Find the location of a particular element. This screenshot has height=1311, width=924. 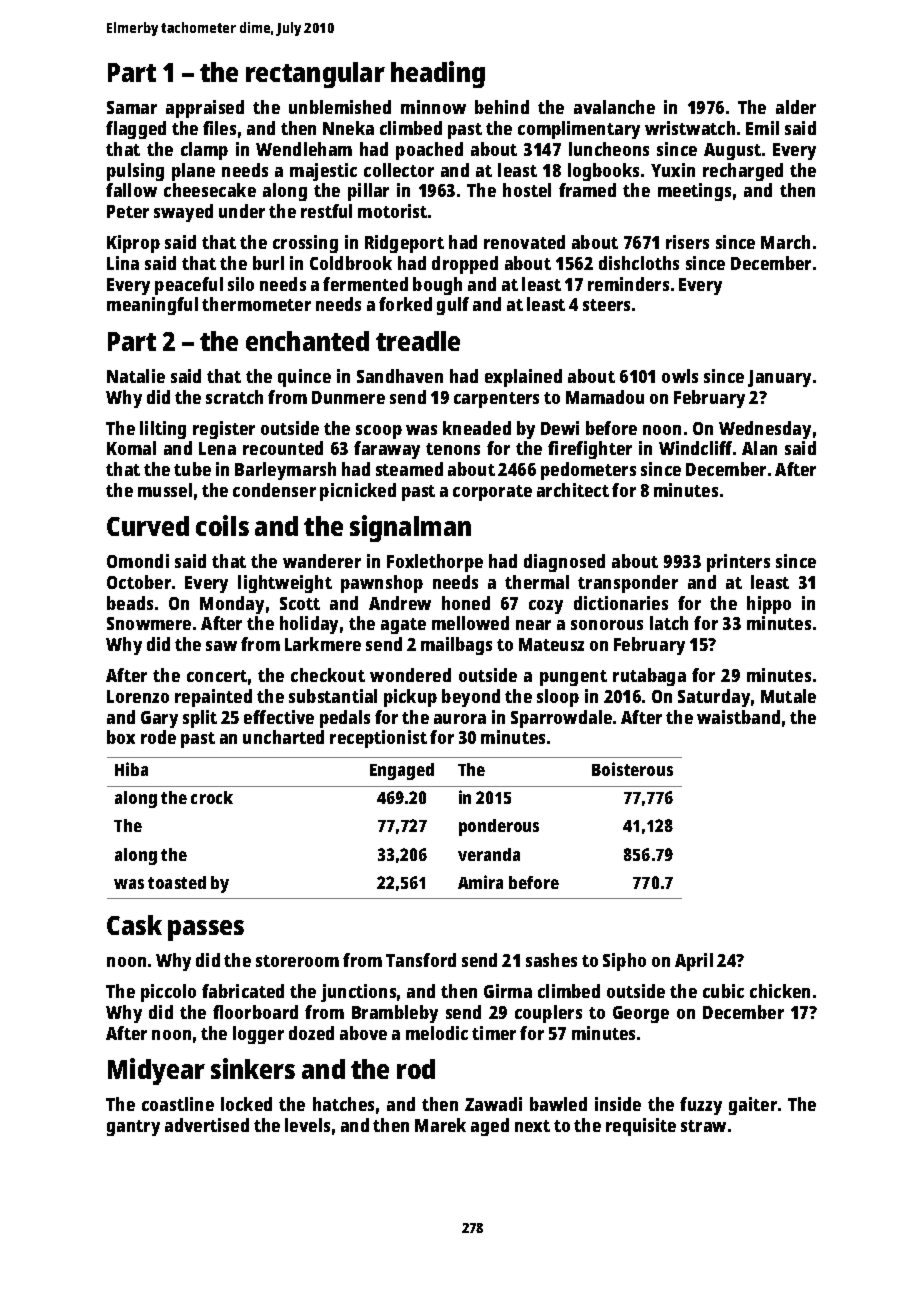

wristwatch is located at coordinates (690, 128).
